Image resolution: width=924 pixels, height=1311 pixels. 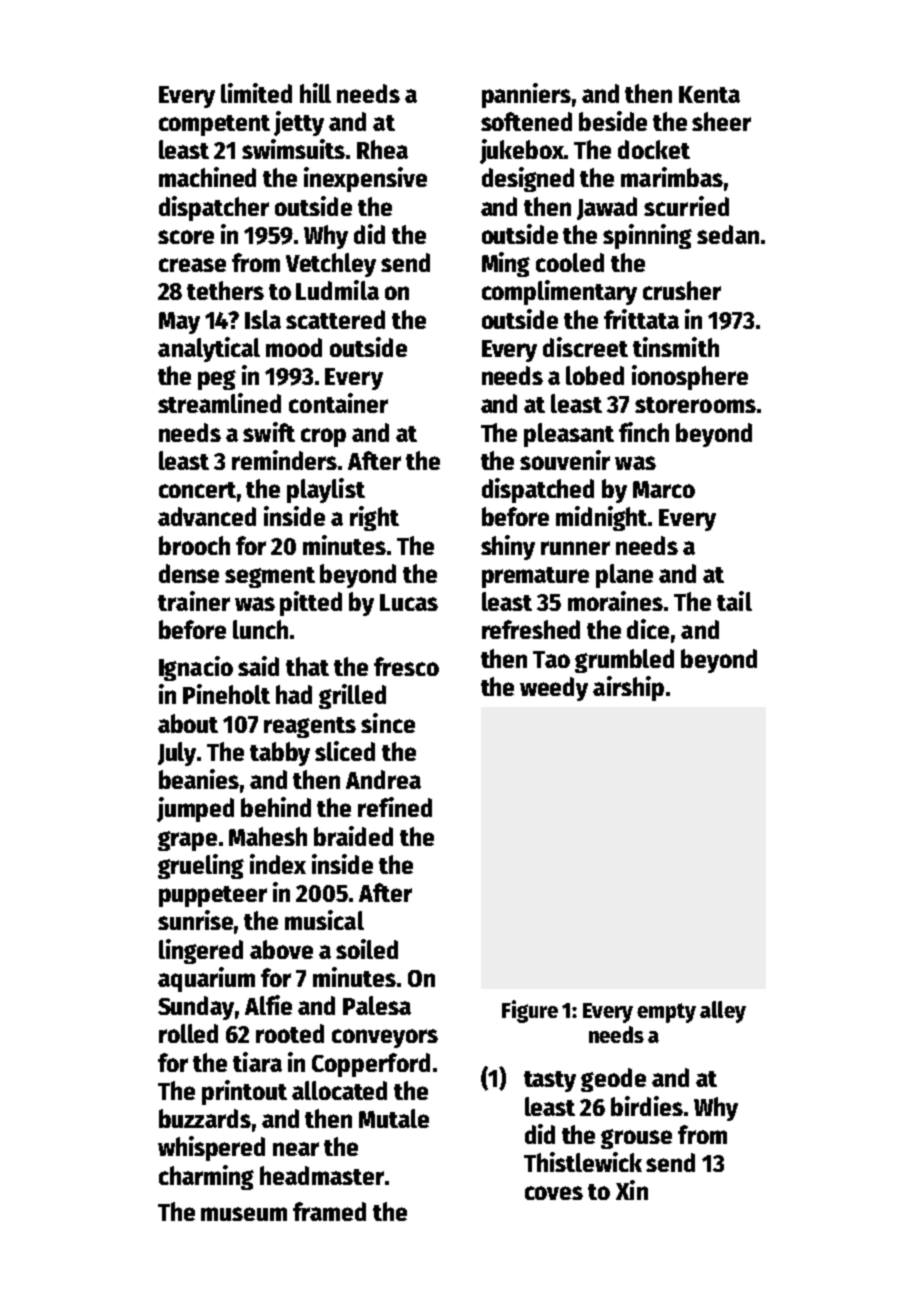 I want to click on museum, so click(x=244, y=1214).
